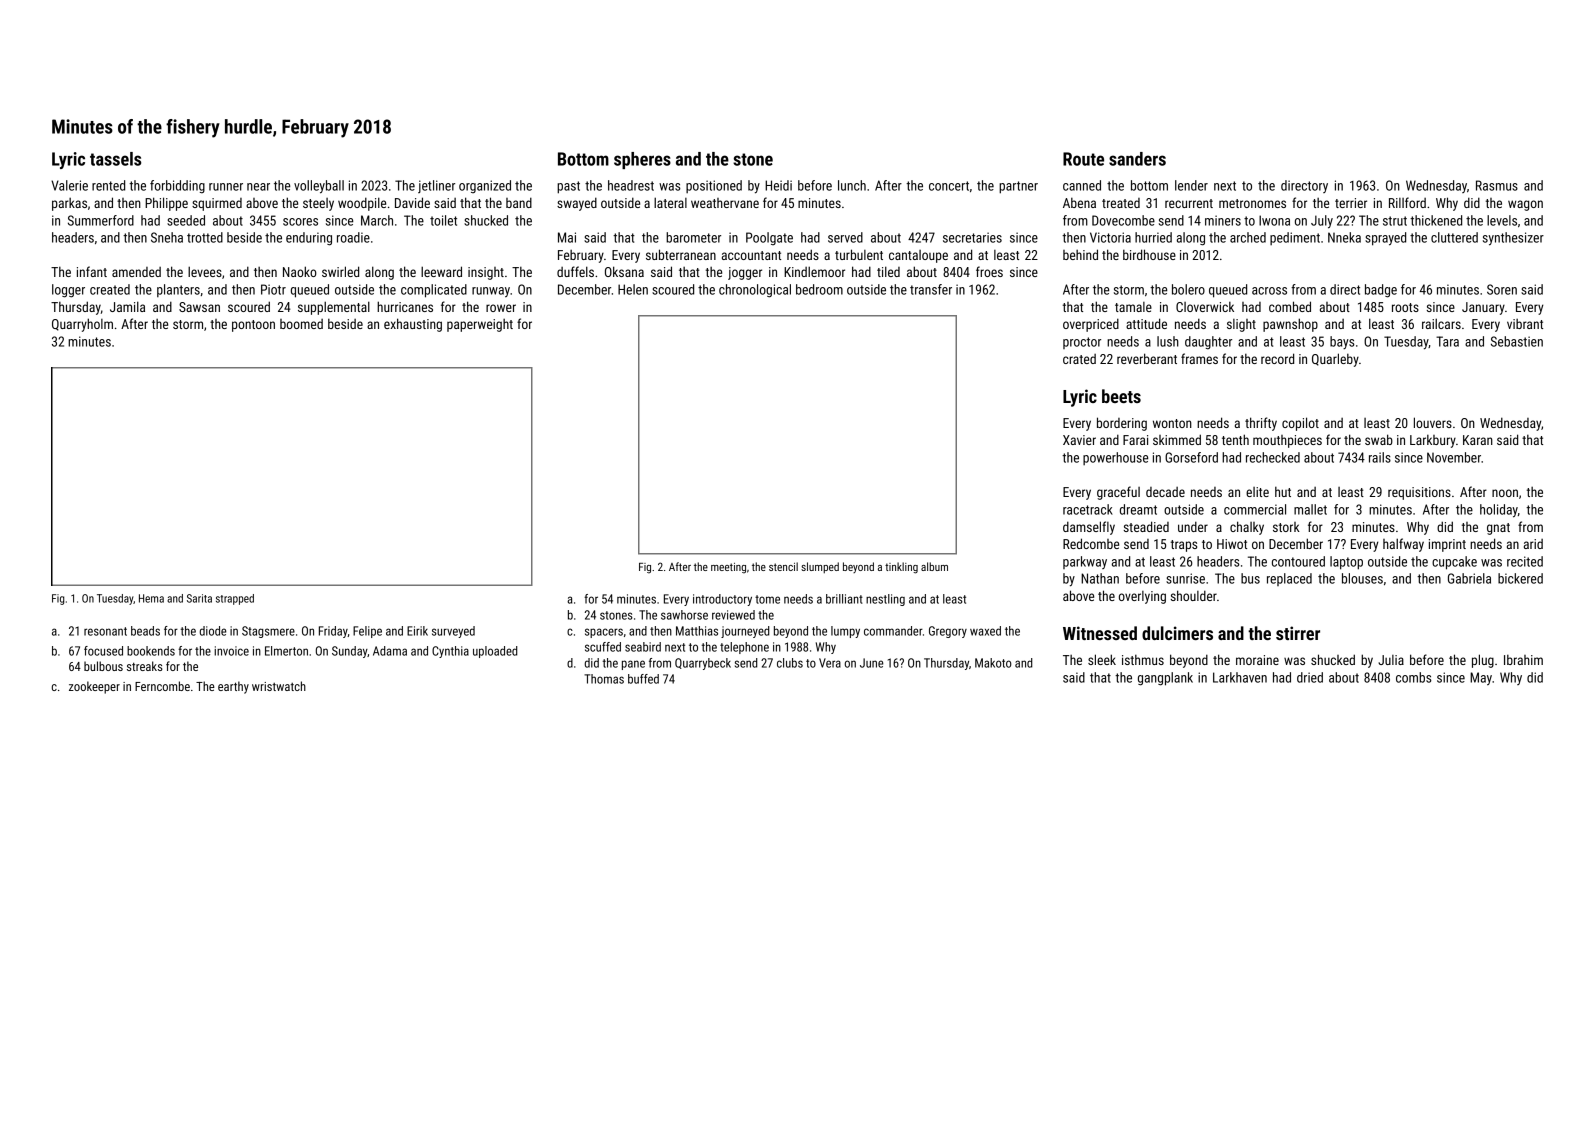 The width and height of the screenshot is (1595, 1128). Describe the element at coordinates (68, 291) in the screenshot. I see `logger` at that location.
